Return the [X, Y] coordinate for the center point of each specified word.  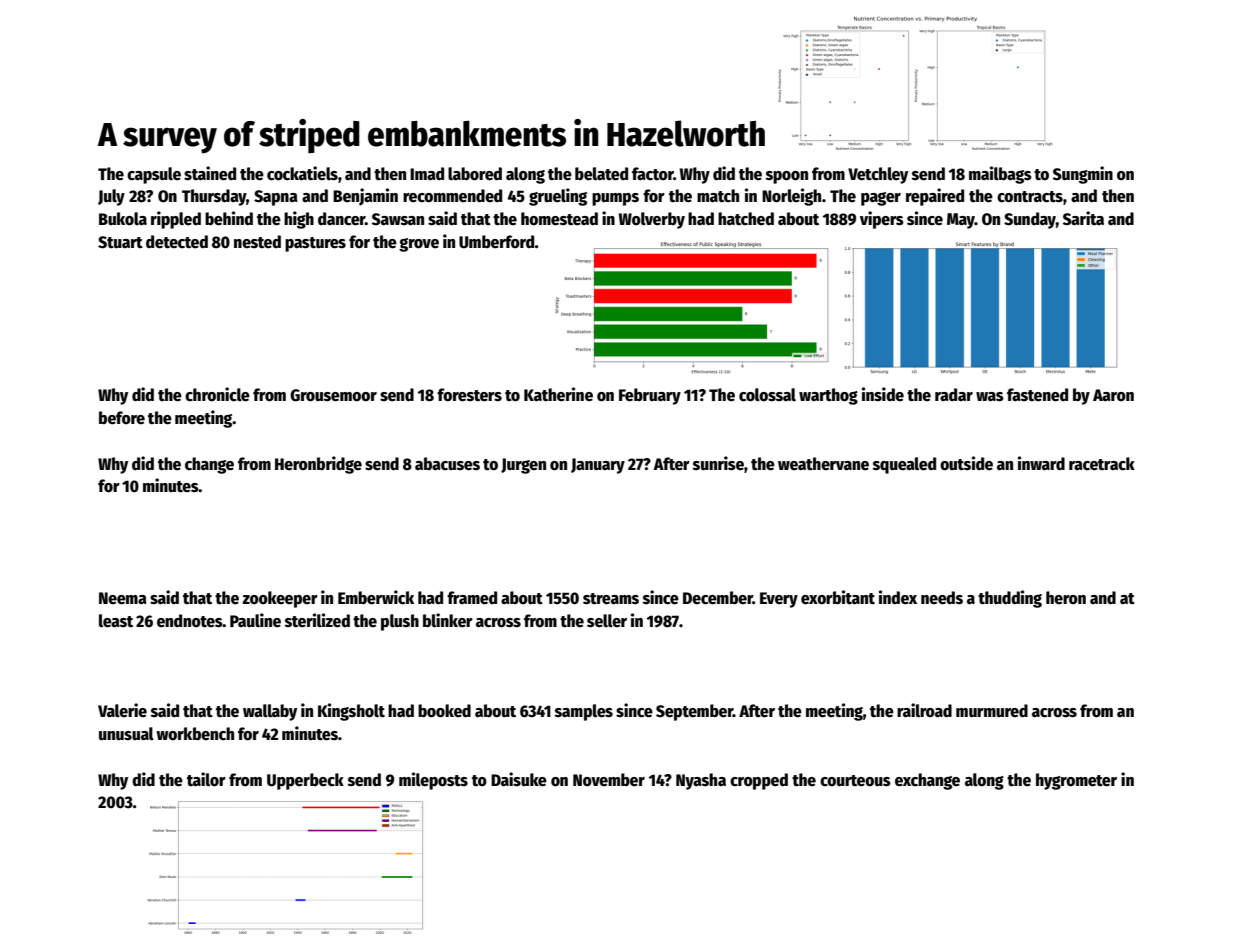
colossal [767, 395]
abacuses [447, 464]
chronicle [217, 394]
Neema [123, 598]
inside [883, 394]
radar [954, 394]
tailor [206, 779]
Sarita [1083, 218]
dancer [341, 219]
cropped [759, 781]
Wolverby [652, 220]
